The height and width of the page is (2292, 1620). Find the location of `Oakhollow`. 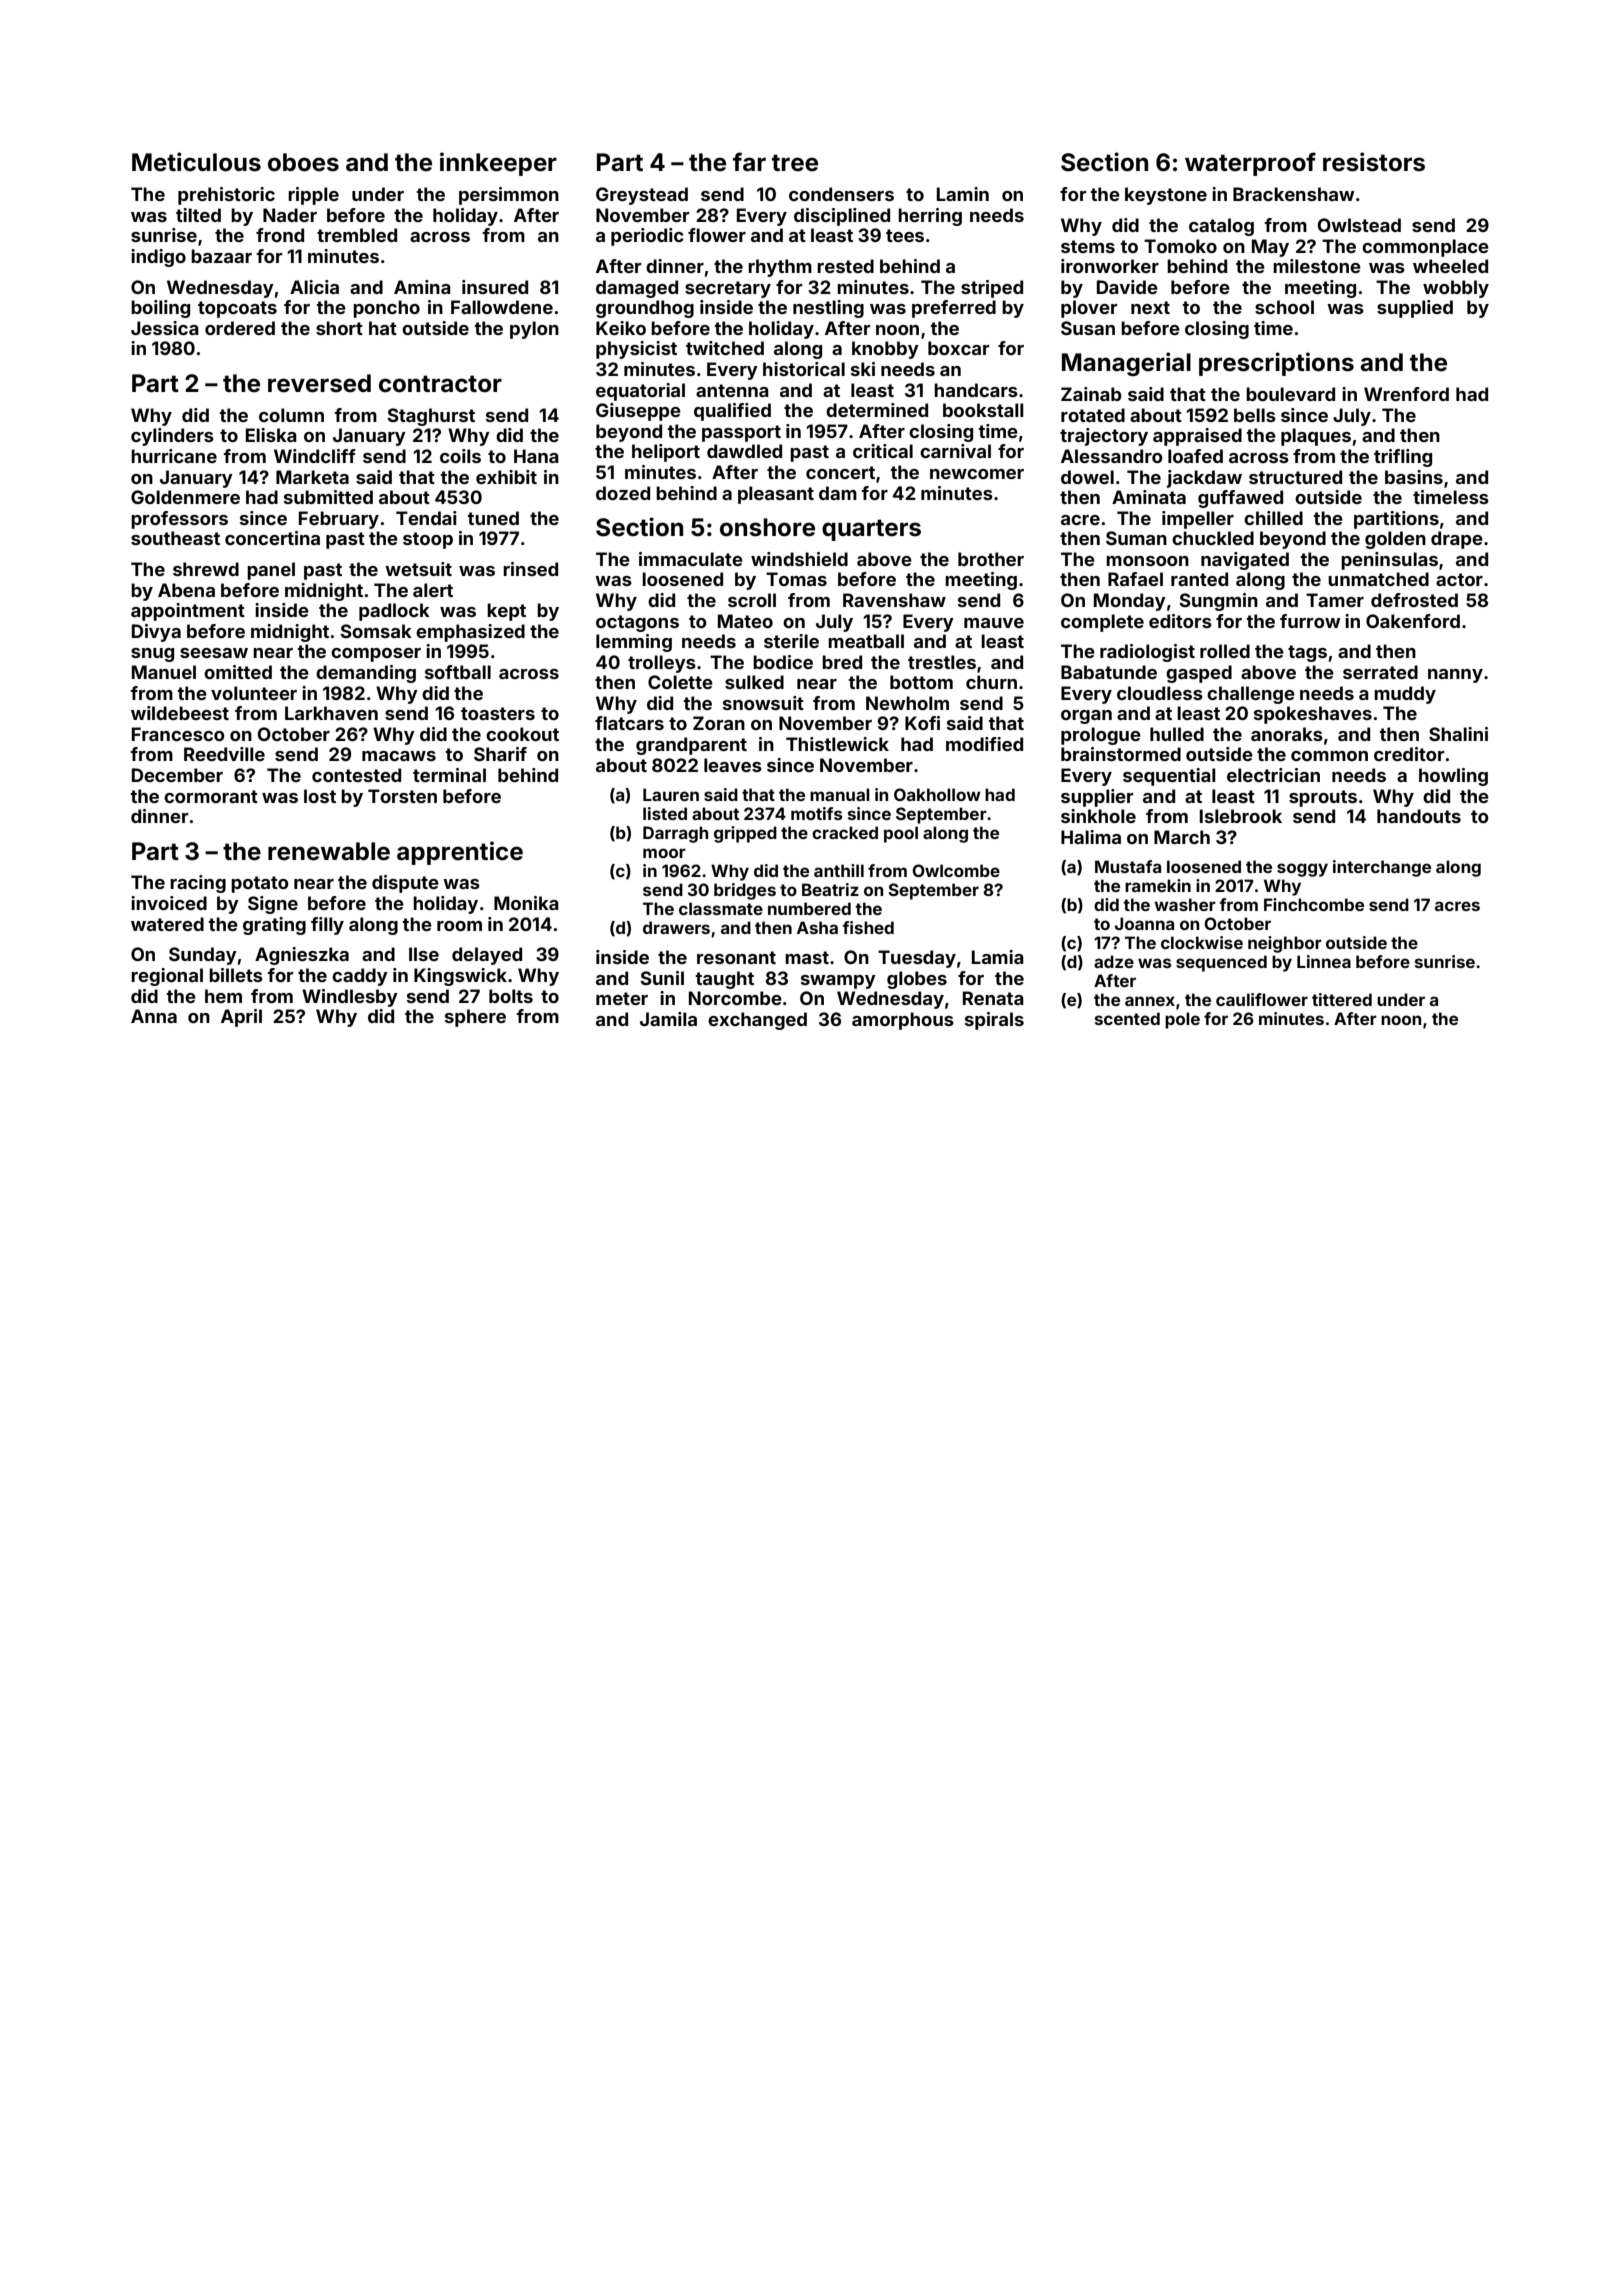

Oakhollow is located at coordinates (937, 794).
